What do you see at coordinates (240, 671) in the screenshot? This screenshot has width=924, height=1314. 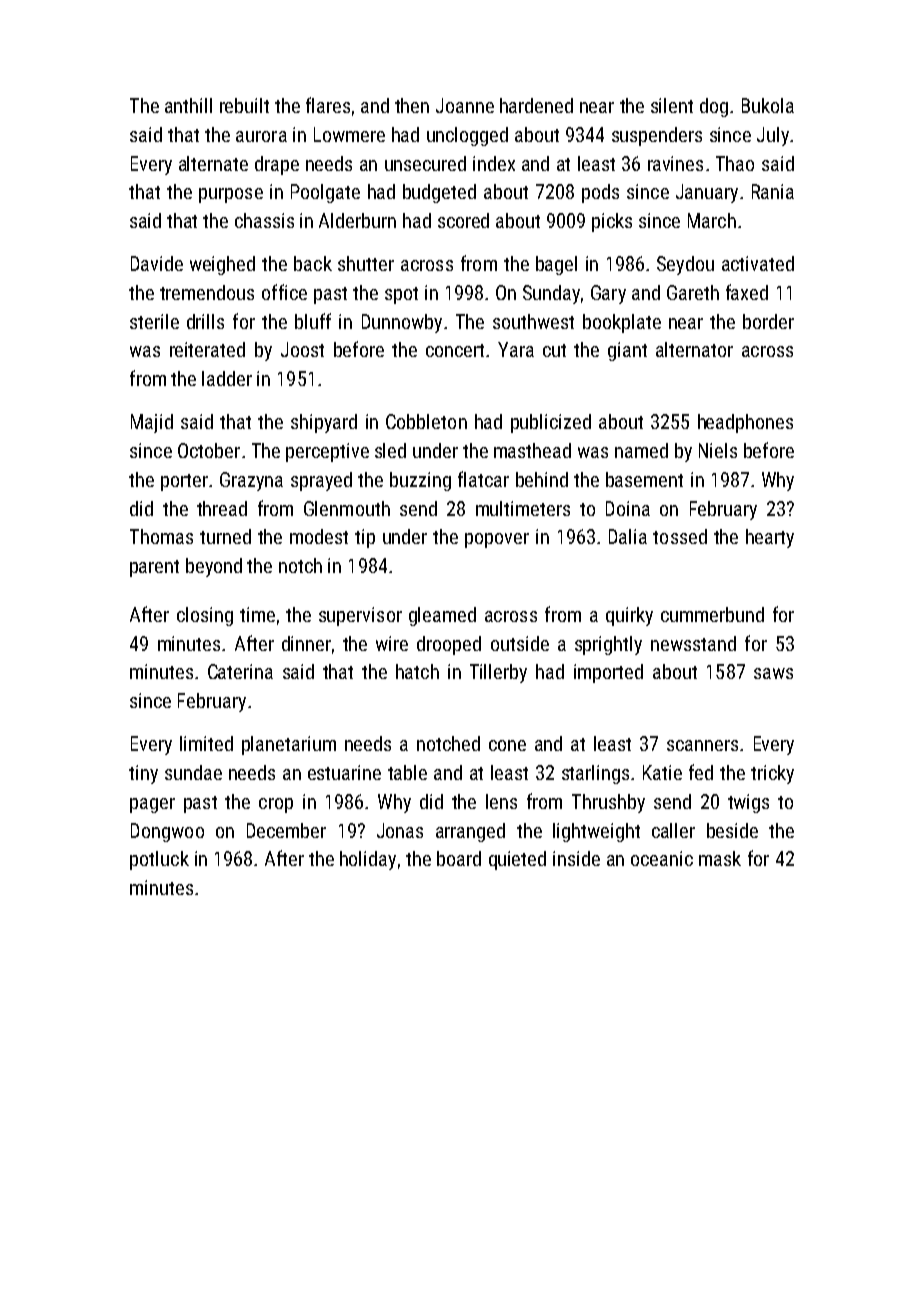 I see `Caterina` at bounding box center [240, 671].
